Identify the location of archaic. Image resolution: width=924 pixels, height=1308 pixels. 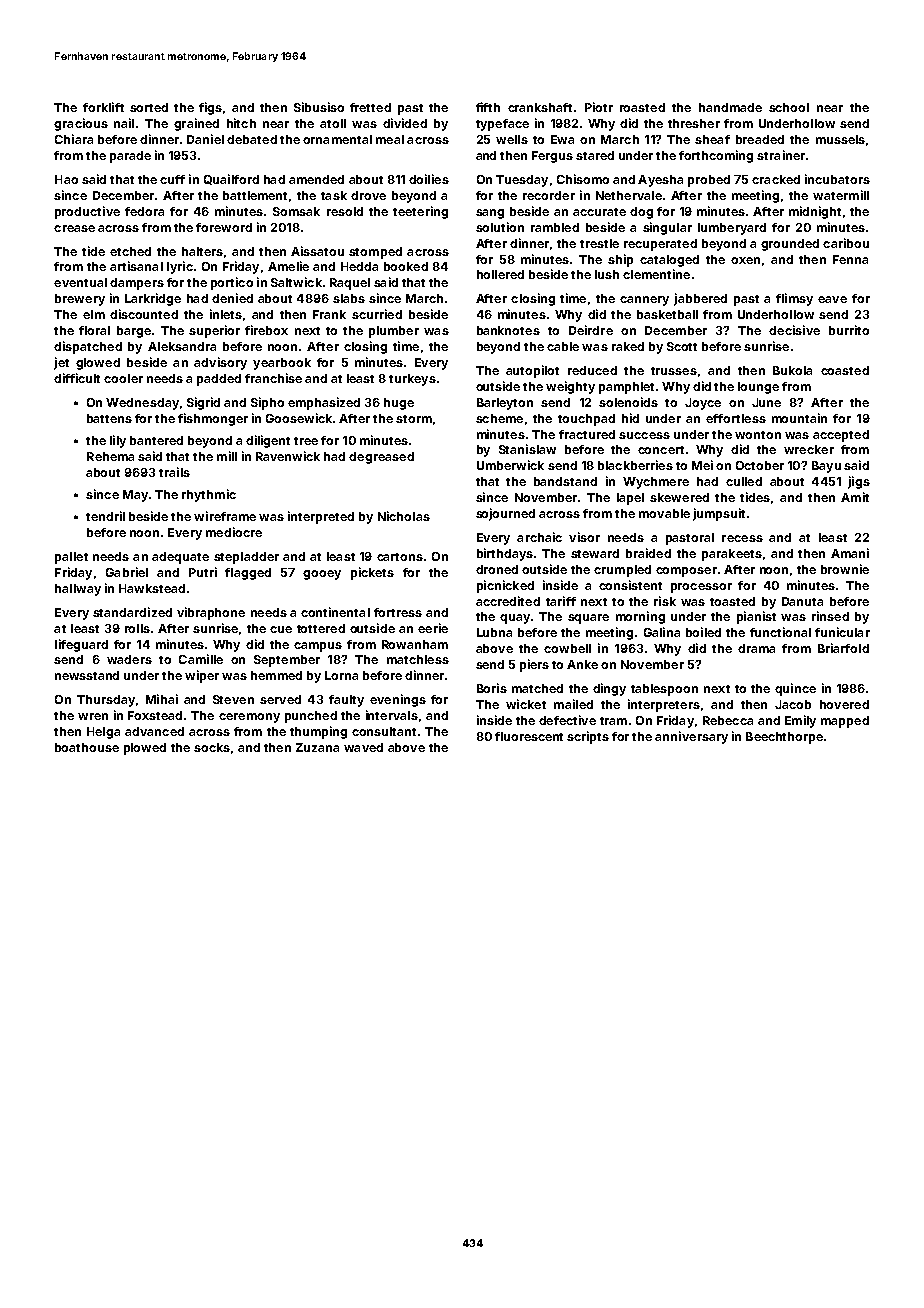
(539, 537).
